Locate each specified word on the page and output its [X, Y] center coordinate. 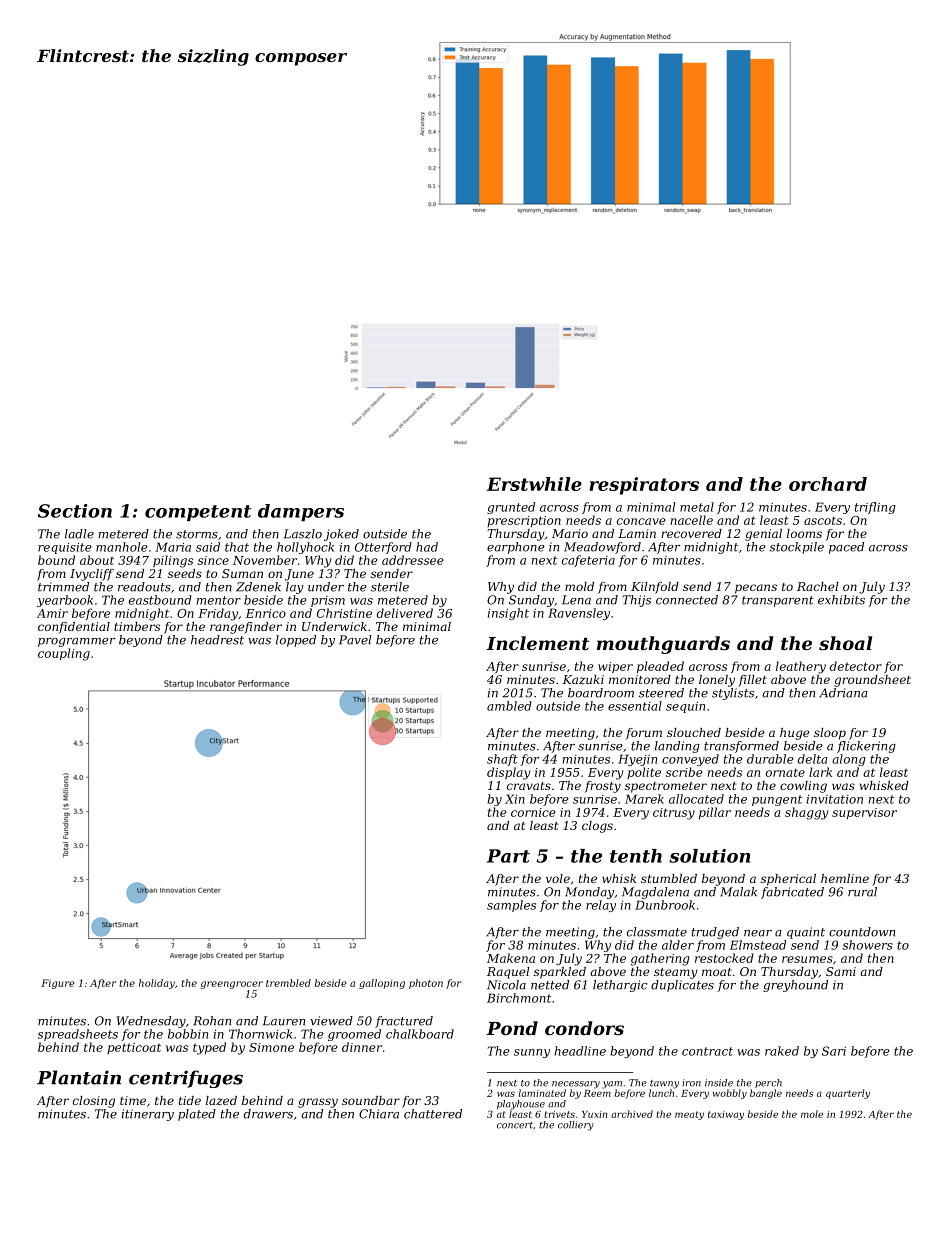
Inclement [537, 643]
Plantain [79, 1077]
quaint [806, 933]
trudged [715, 933]
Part [508, 856]
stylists [733, 694]
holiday [157, 984]
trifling [875, 508]
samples [511, 906]
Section [75, 511]
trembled [288, 983]
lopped [296, 641]
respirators [644, 486]
